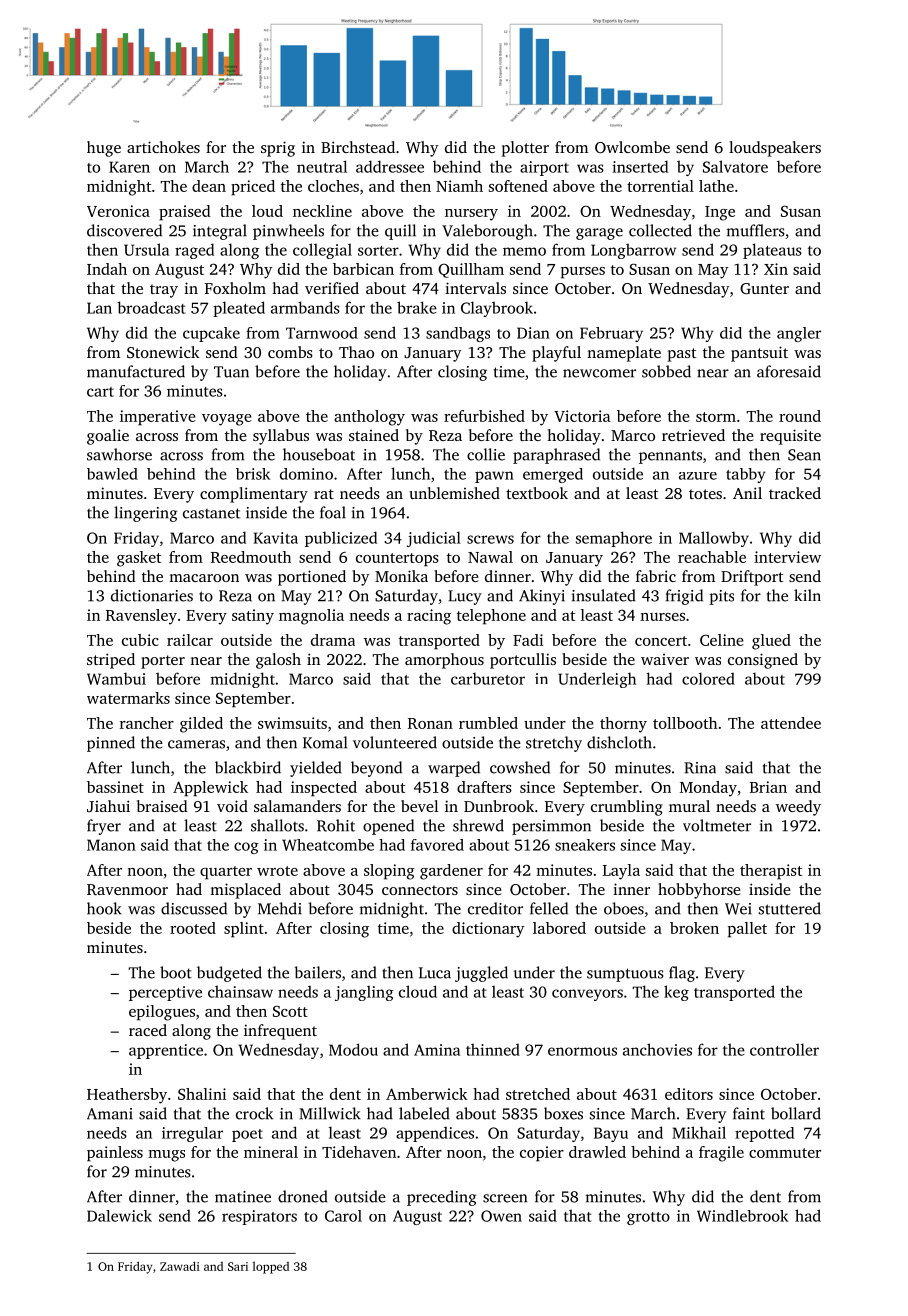 The image size is (908, 1316). What do you see at coordinates (104, 149) in the screenshot?
I see `huge` at bounding box center [104, 149].
